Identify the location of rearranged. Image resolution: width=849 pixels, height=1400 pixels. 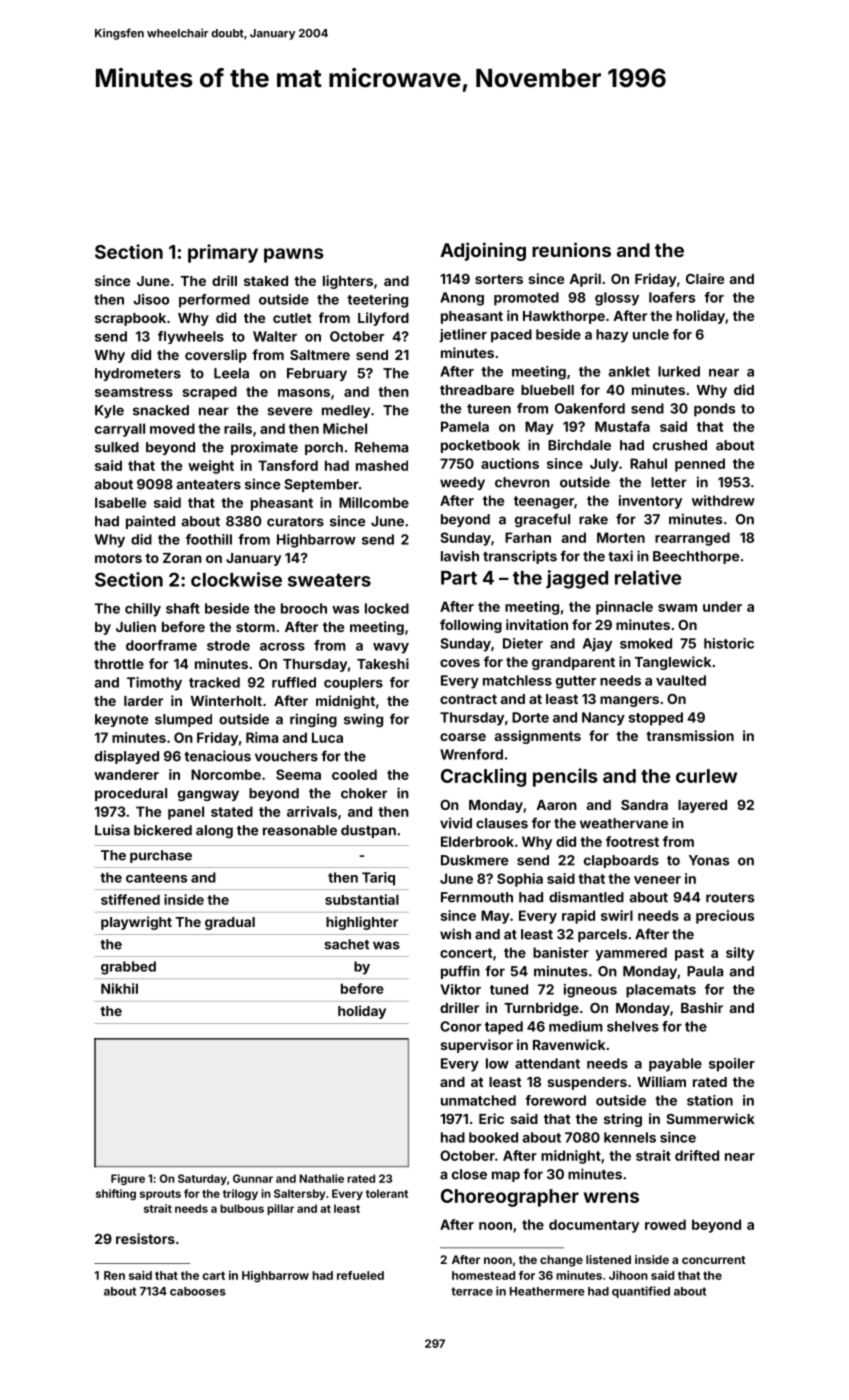
(692, 539).
